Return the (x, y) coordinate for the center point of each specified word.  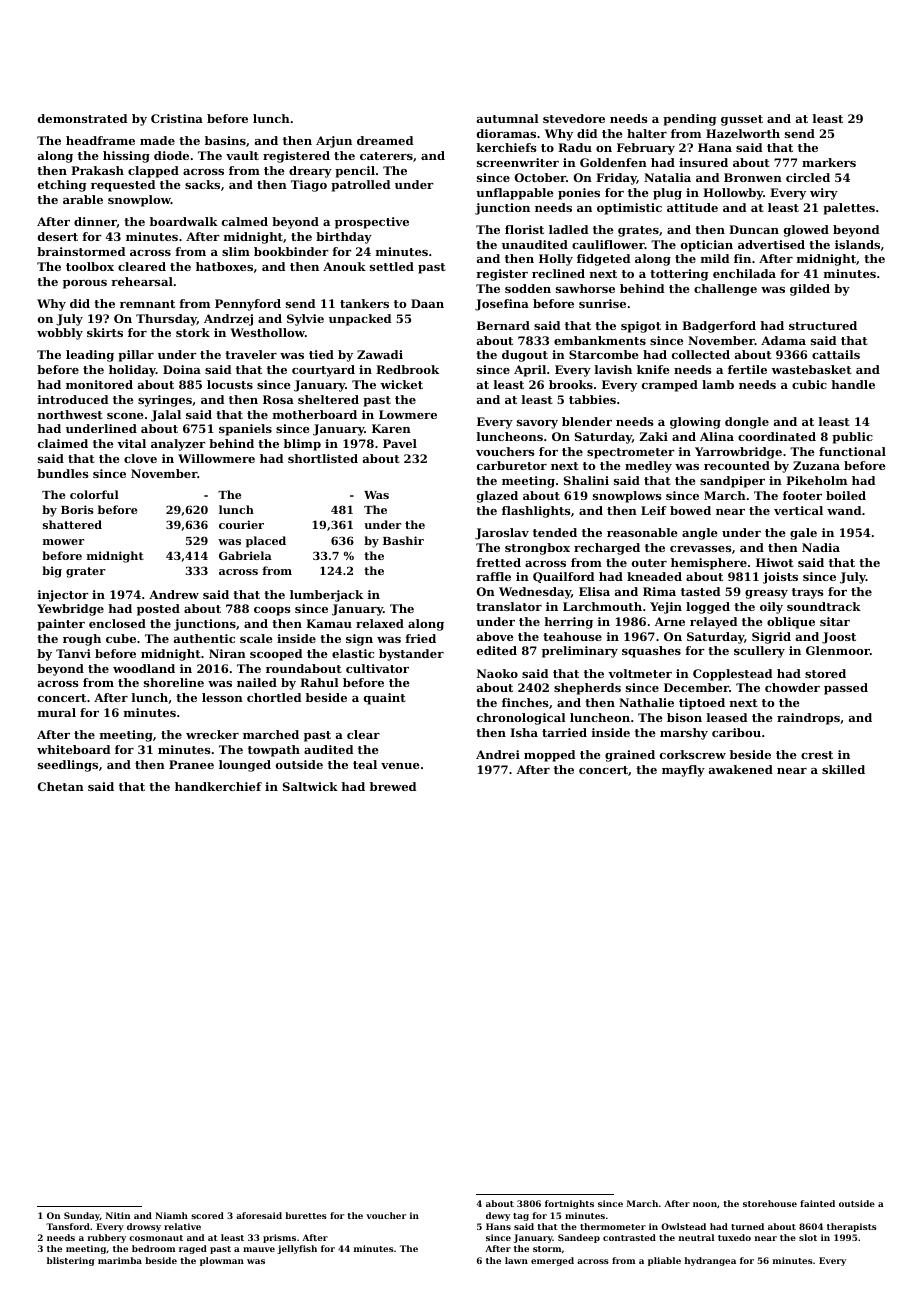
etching (62, 186)
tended (555, 532)
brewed (393, 786)
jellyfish (297, 1249)
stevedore (574, 118)
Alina (717, 436)
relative (182, 1226)
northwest (70, 414)
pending (689, 120)
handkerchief (218, 786)
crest (817, 755)
